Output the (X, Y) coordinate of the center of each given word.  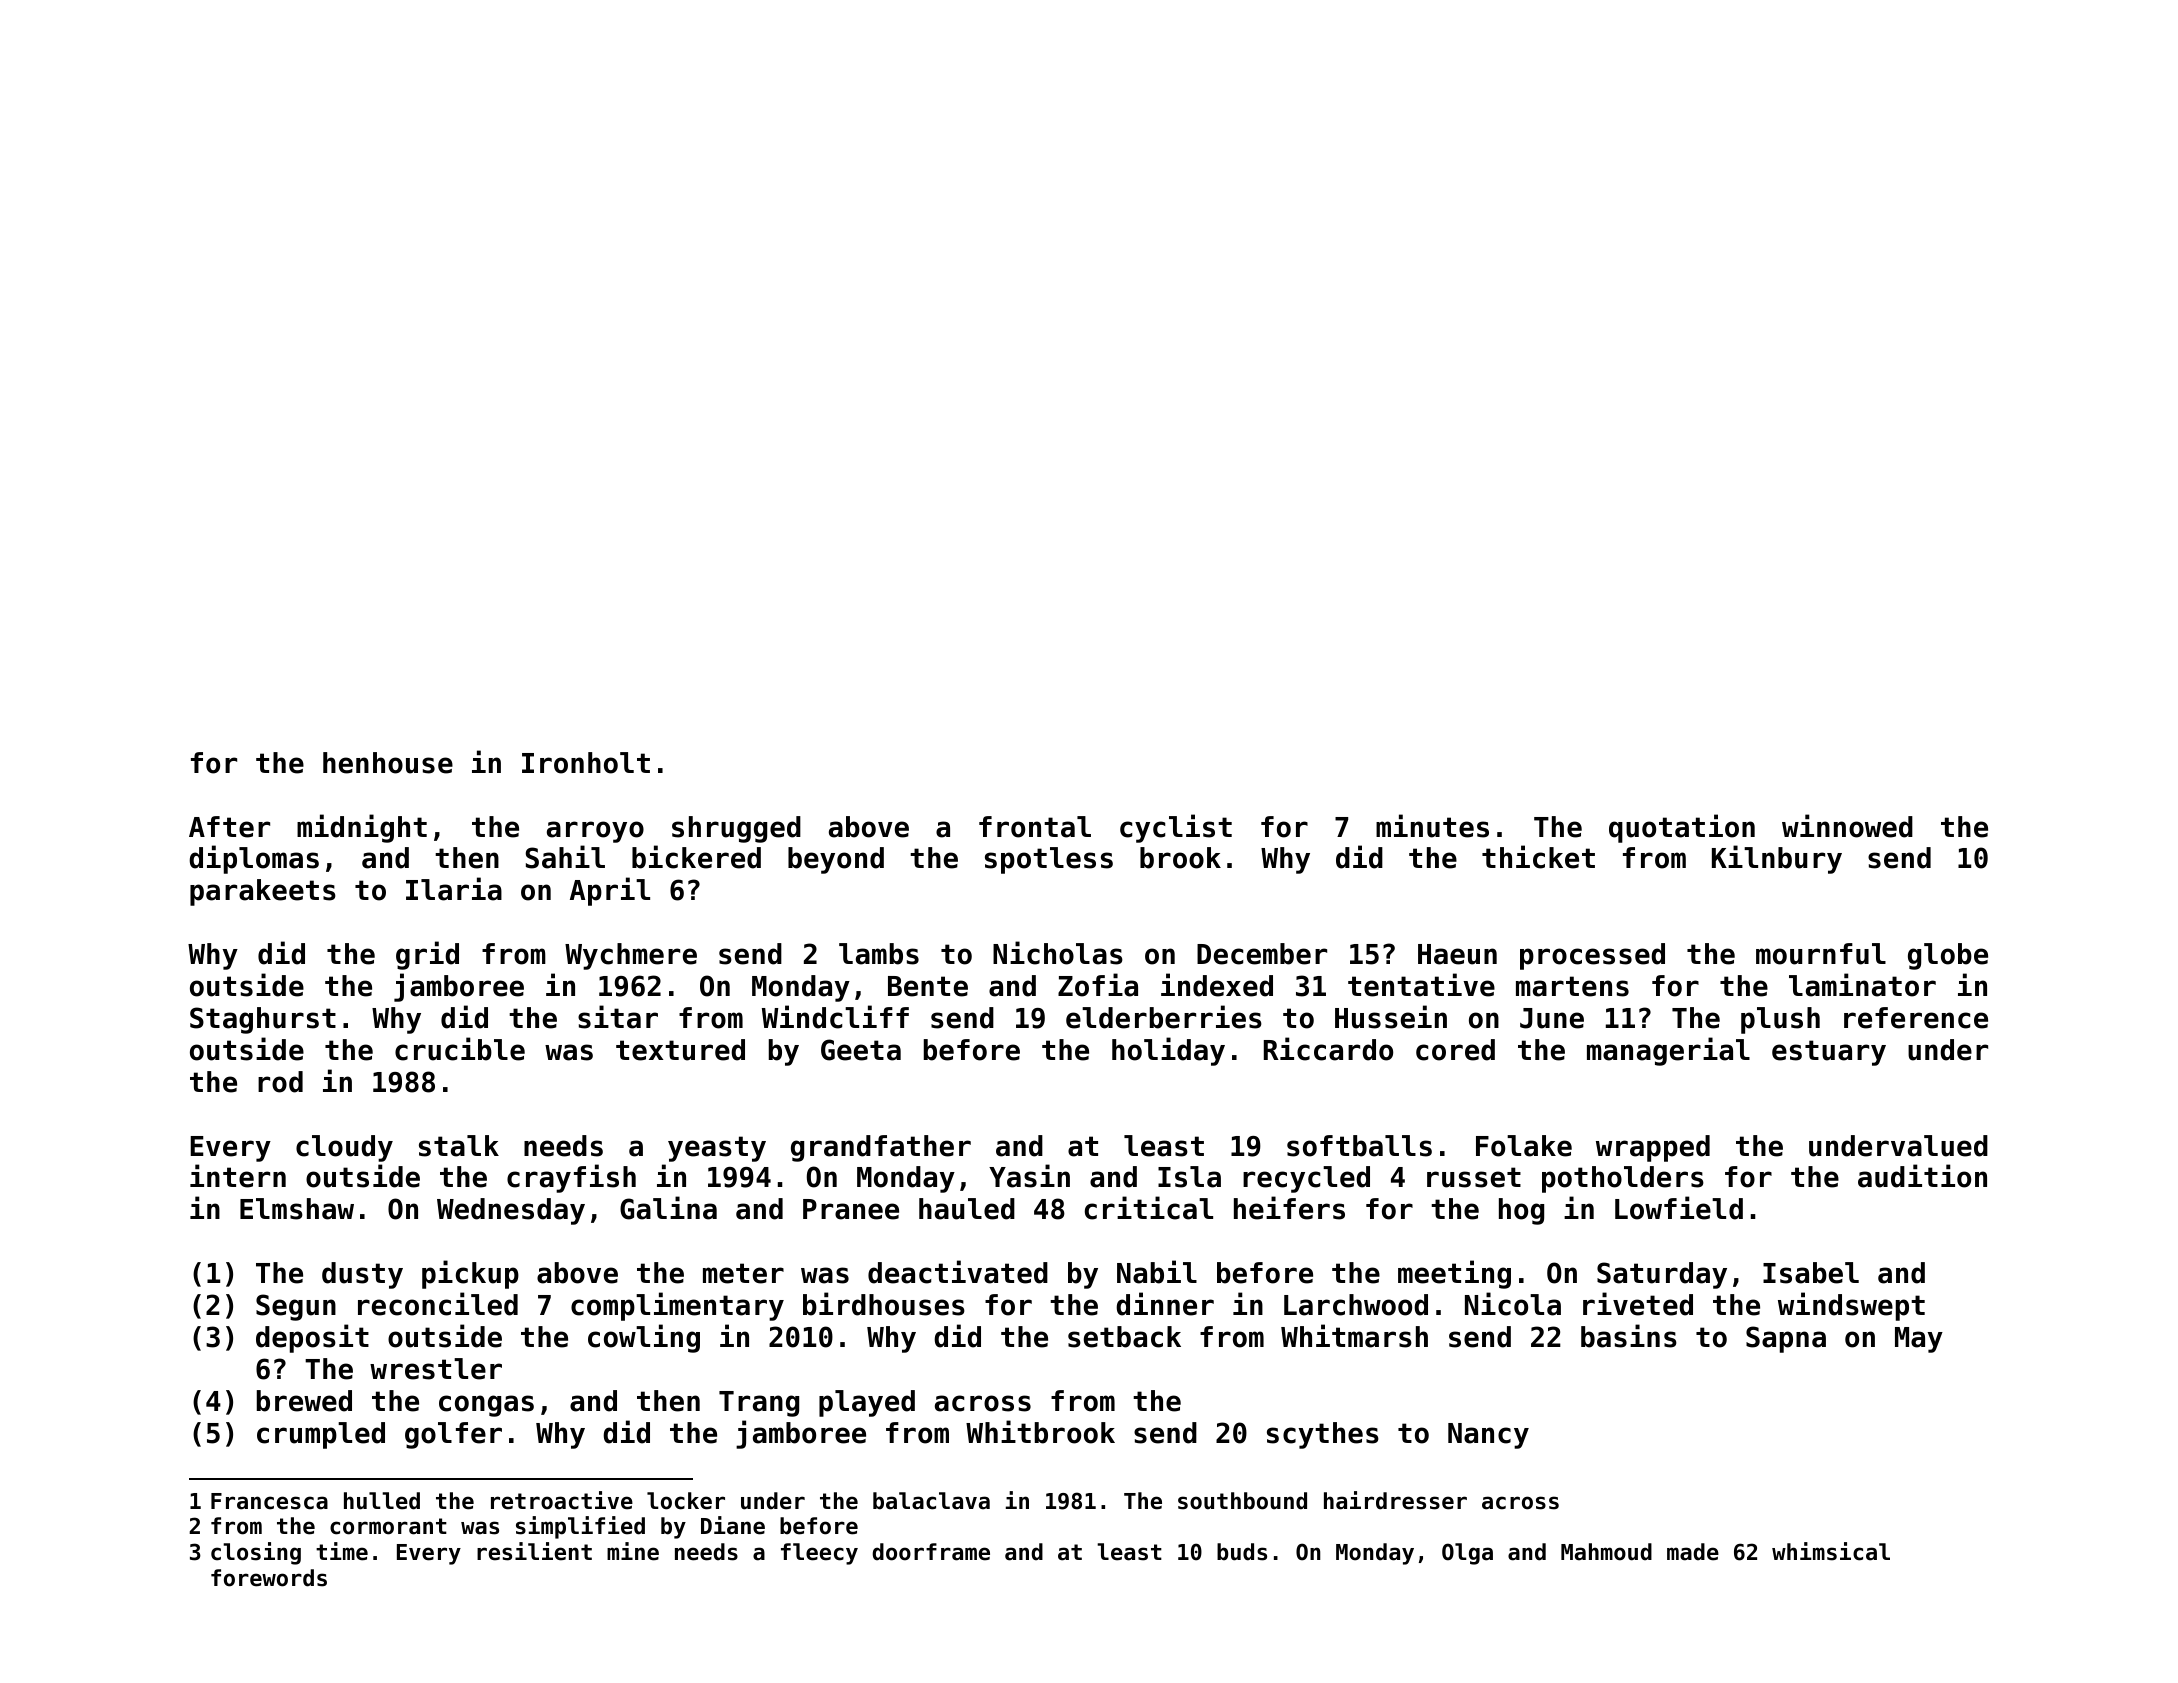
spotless (1049, 860)
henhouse (388, 763)
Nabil (1157, 1272)
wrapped (1653, 1148)
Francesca (269, 1501)
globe (1948, 956)
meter (743, 1273)
